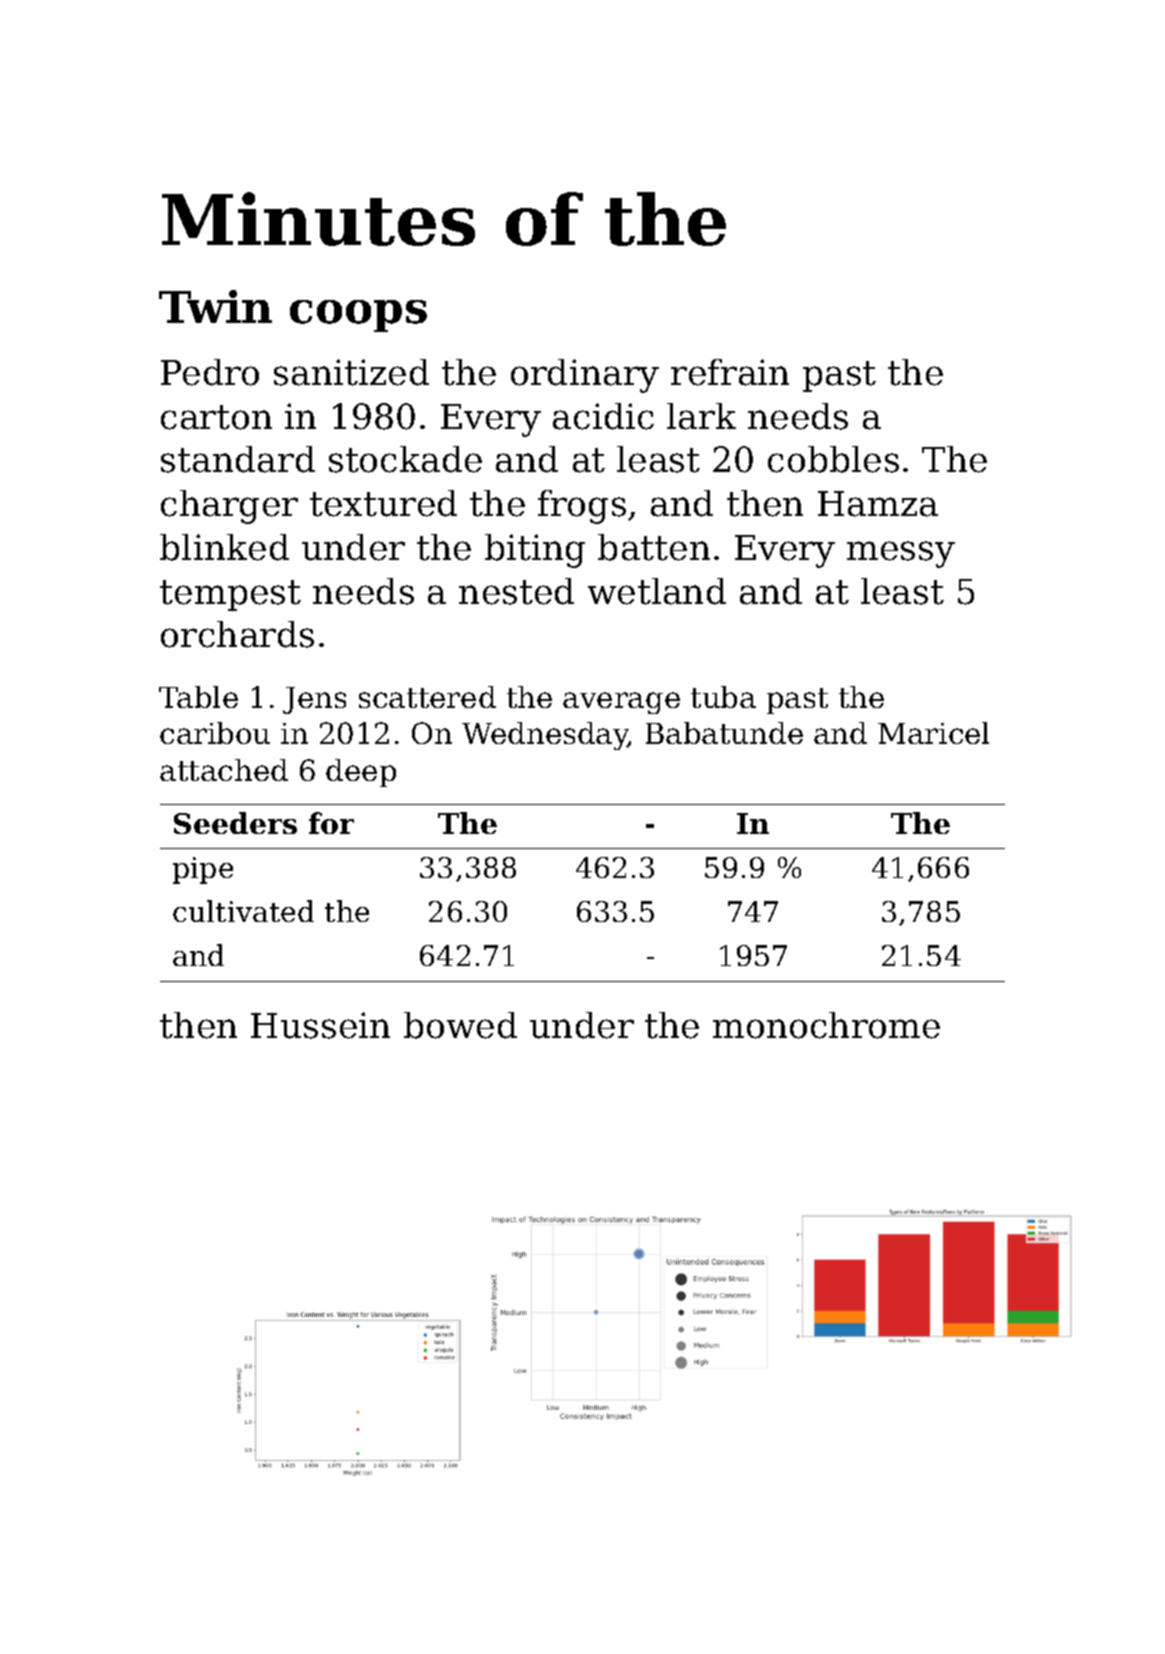  What do you see at coordinates (730, 372) in the screenshot?
I see `refrain` at bounding box center [730, 372].
